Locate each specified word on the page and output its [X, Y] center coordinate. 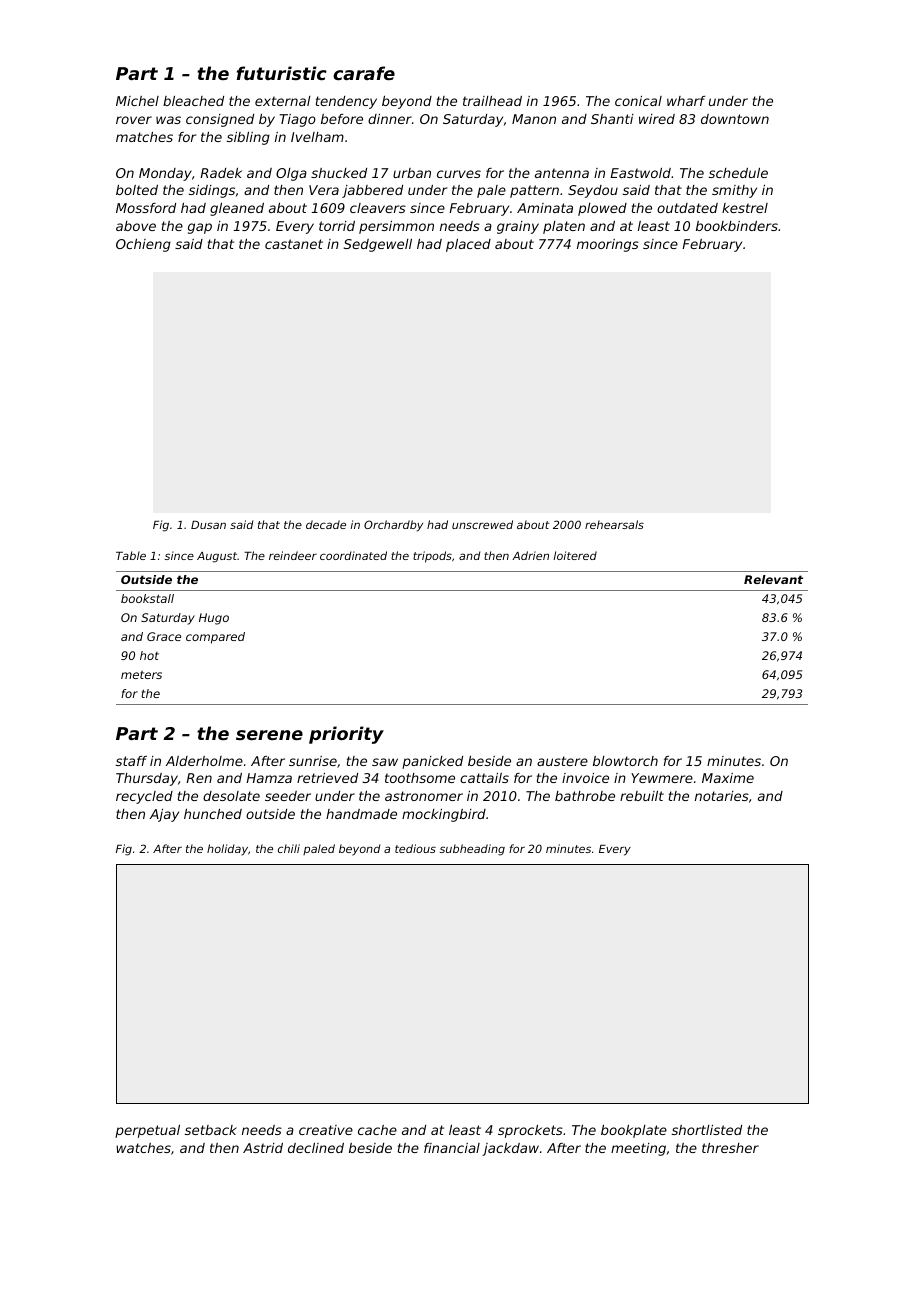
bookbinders [737, 226]
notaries [722, 796]
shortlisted [707, 1130]
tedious [415, 848]
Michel [137, 101]
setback [211, 1130]
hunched [213, 814]
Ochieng [143, 245]
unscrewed [482, 524]
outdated [687, 208]
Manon [534, 119]
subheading [472, 850]
